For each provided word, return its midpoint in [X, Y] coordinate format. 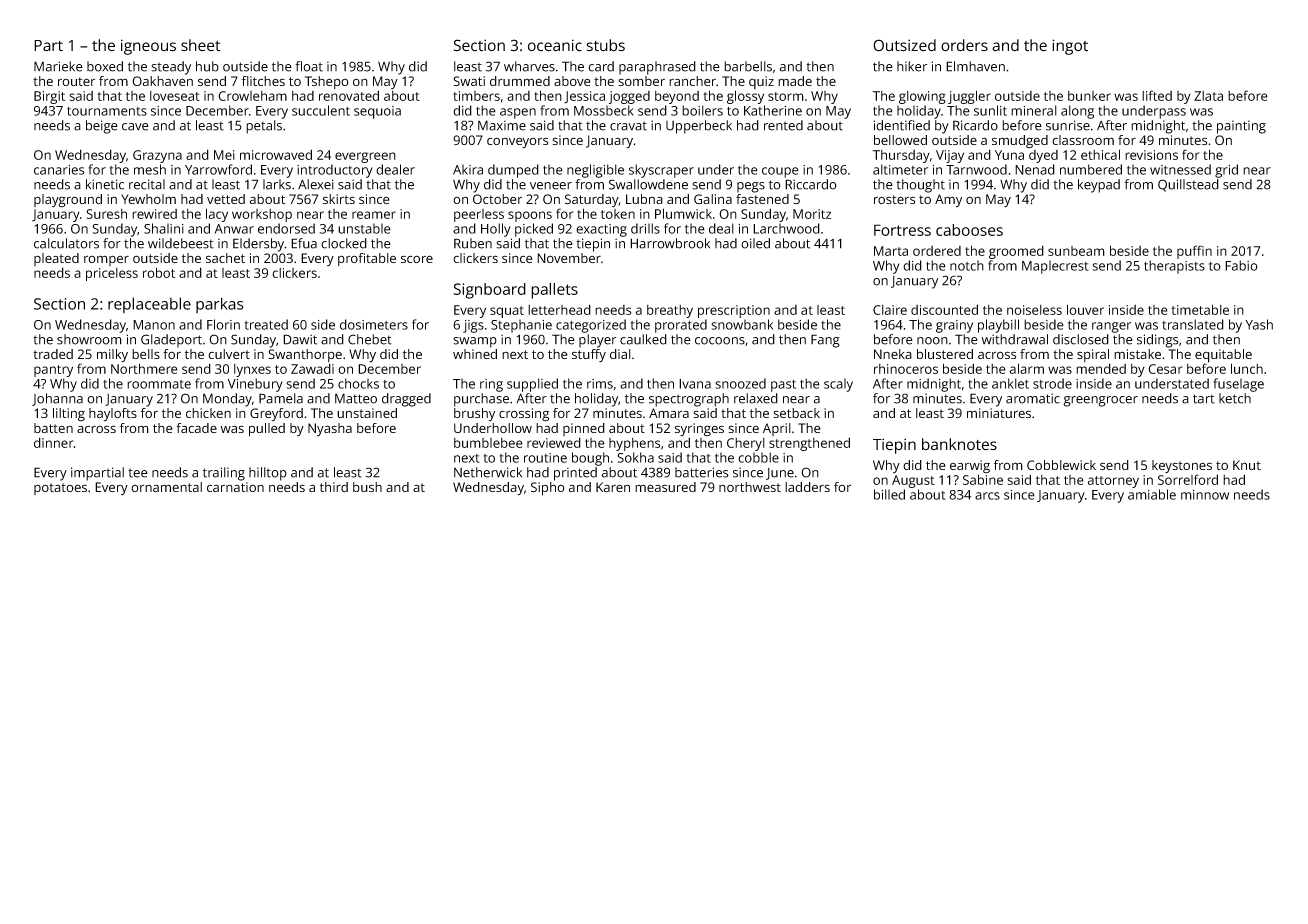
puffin [1194, 252]
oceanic [555, 45]
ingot [1070, 47]
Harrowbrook [670, 243]
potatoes [60, 489]
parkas [220, 305]
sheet [201, 45]
